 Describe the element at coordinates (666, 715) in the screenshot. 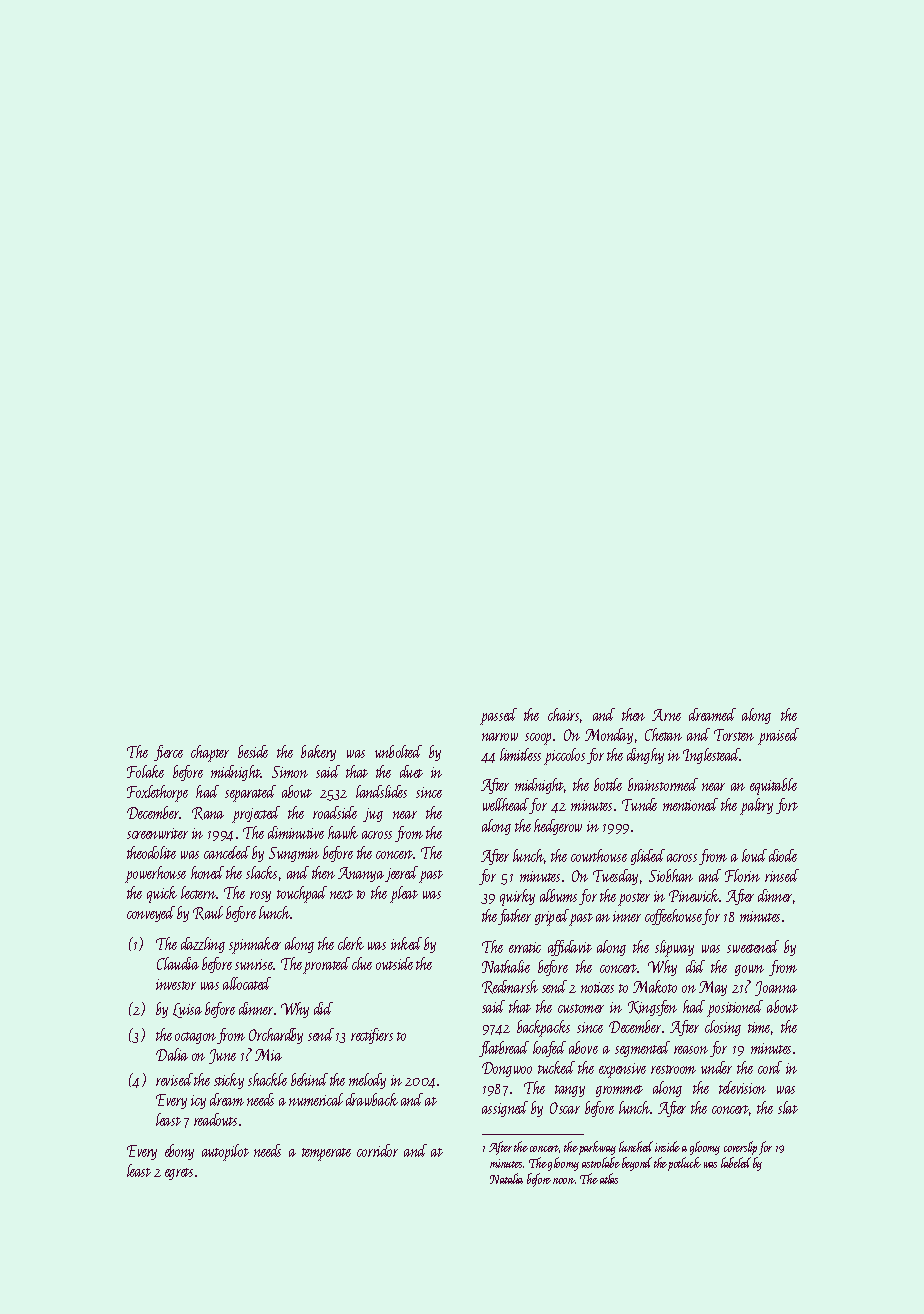

I see `Arne` at that location.
